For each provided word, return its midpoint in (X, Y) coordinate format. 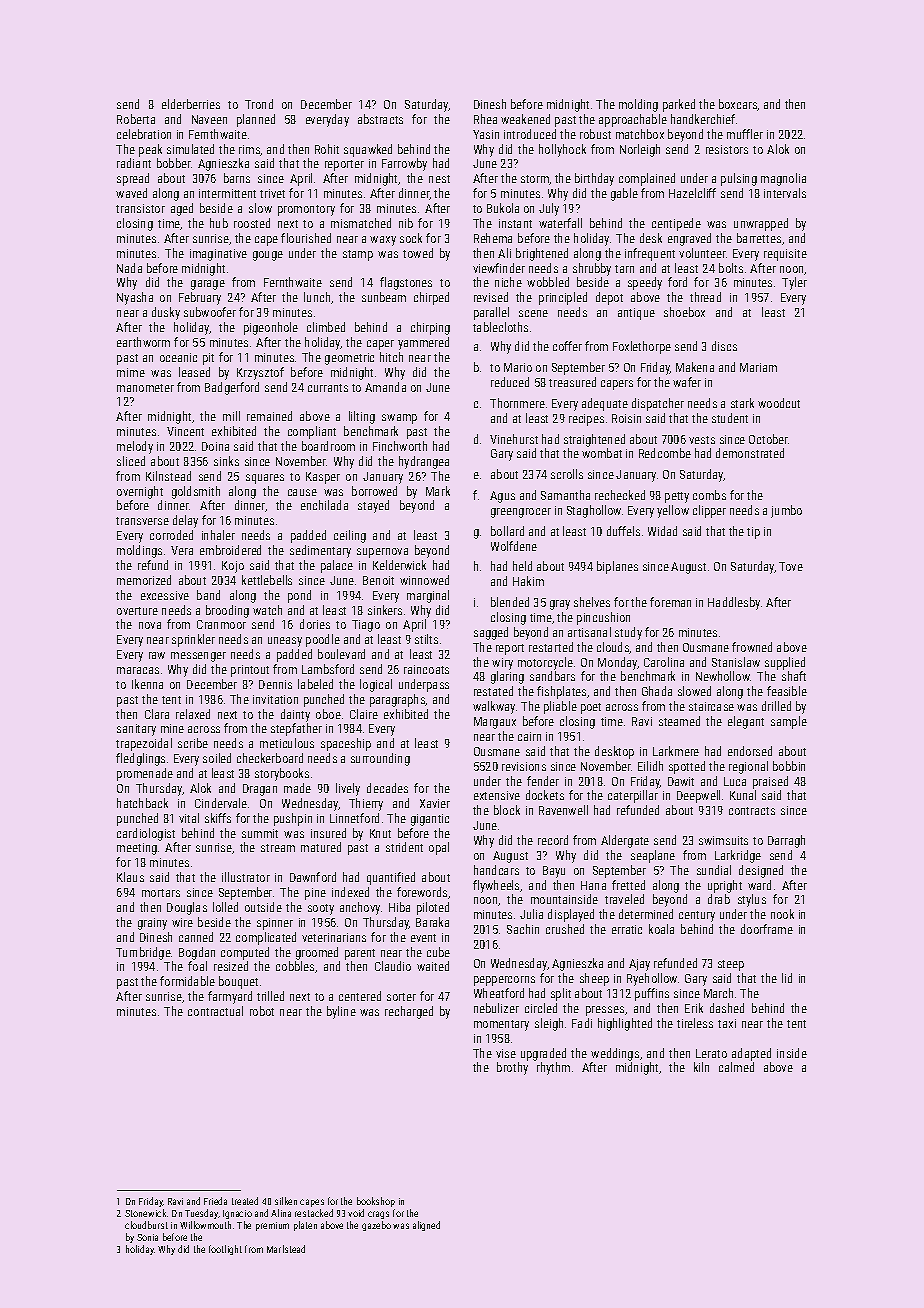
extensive (497, 795)
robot (262, 1011)
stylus (752, 900)
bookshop (376, 1202)
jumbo (786, 511)
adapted (751, 1054)
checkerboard (270, 758)
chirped (431, 298)
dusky (166, 313)
